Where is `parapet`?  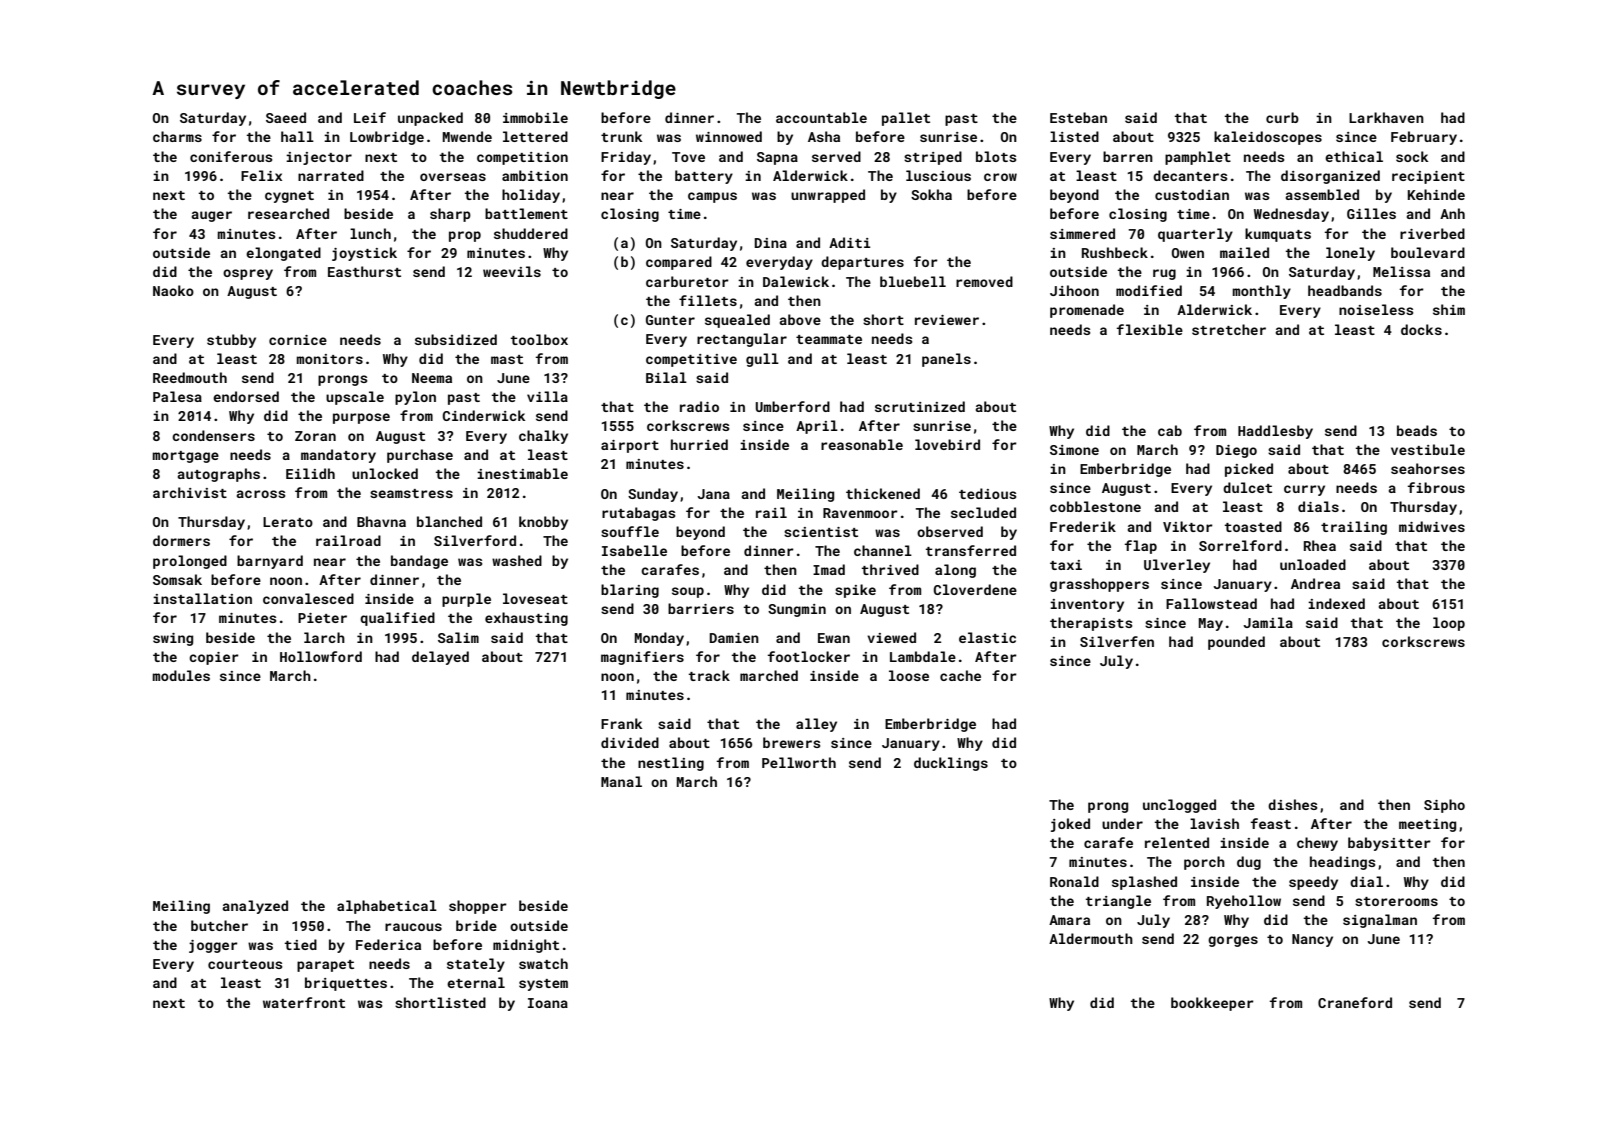 parapet is located at coordinates (325, 966).
